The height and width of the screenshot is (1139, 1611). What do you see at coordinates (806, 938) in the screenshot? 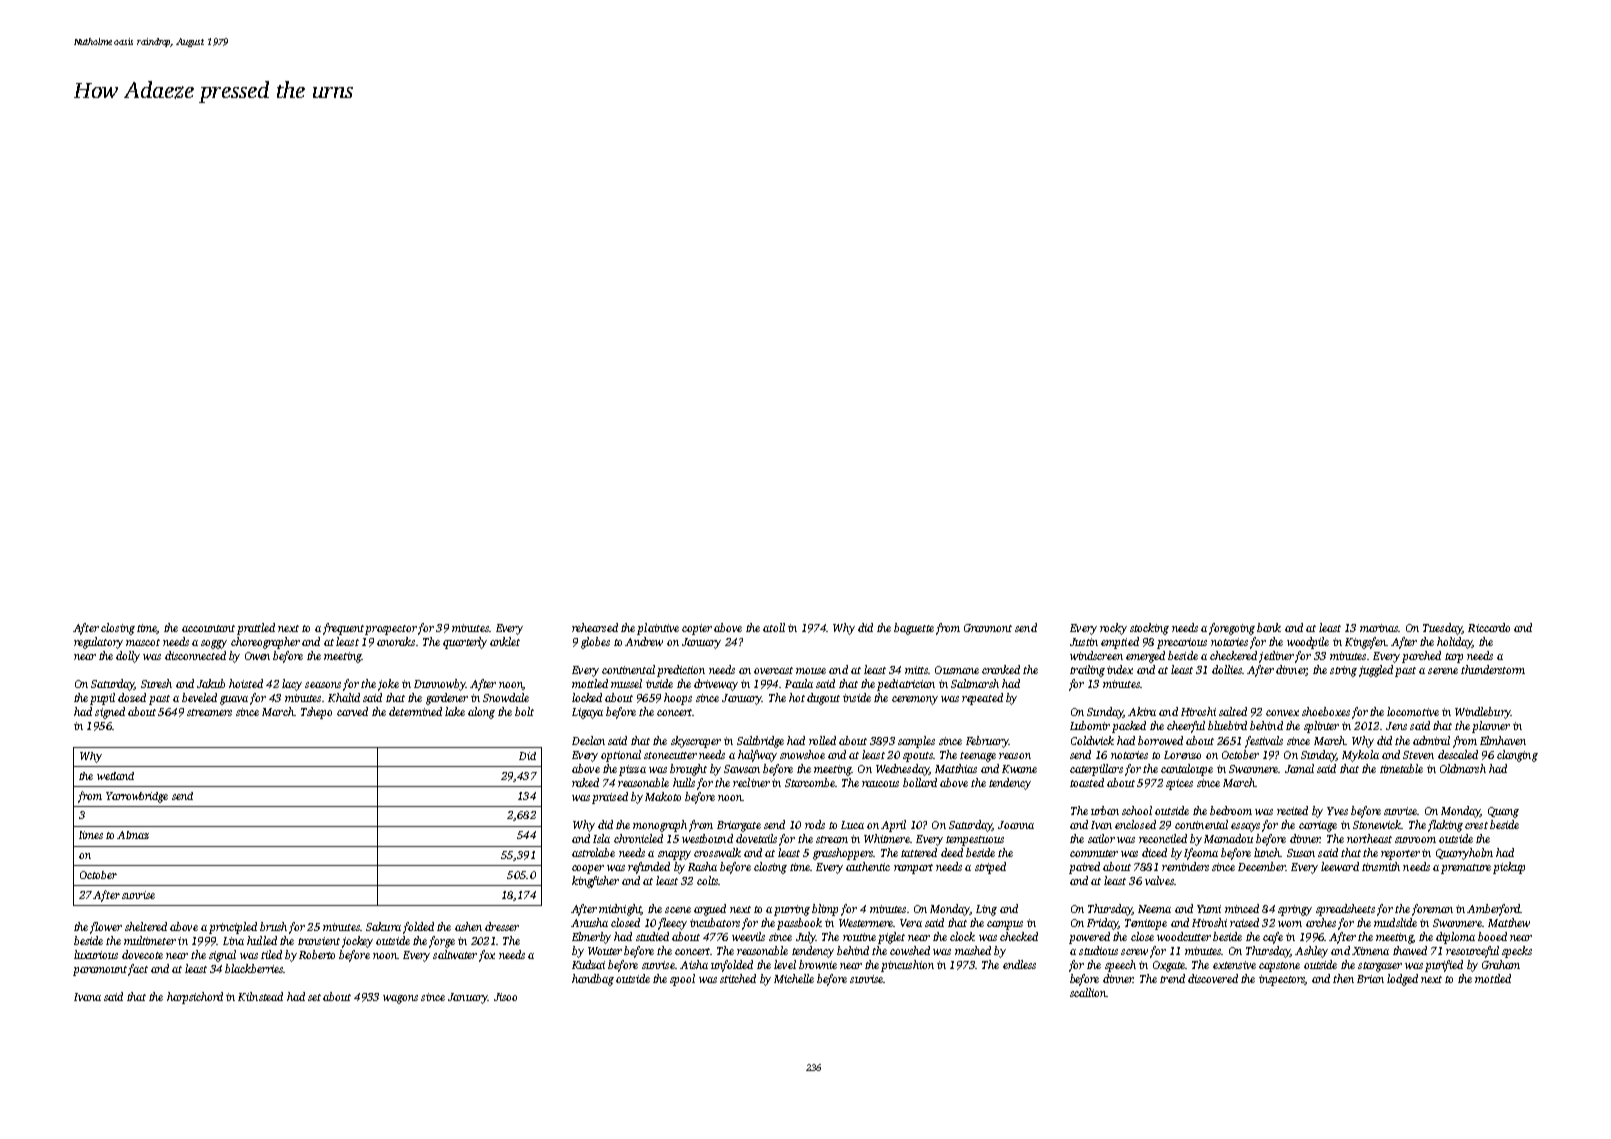
I see `July` at bounding box center [806, 938].
